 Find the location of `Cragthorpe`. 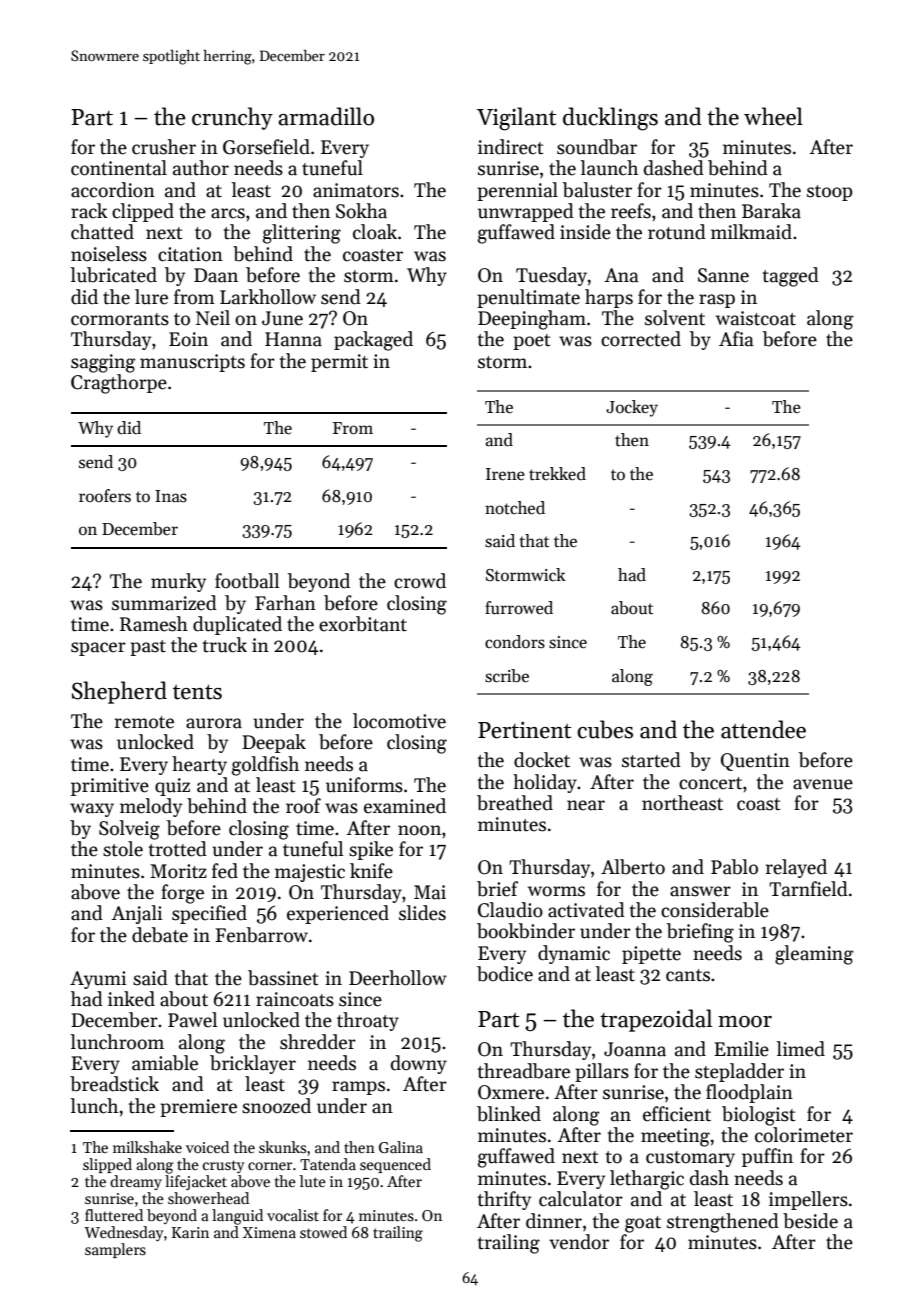

Cragthorpe is located at coordinates (119, 384).
